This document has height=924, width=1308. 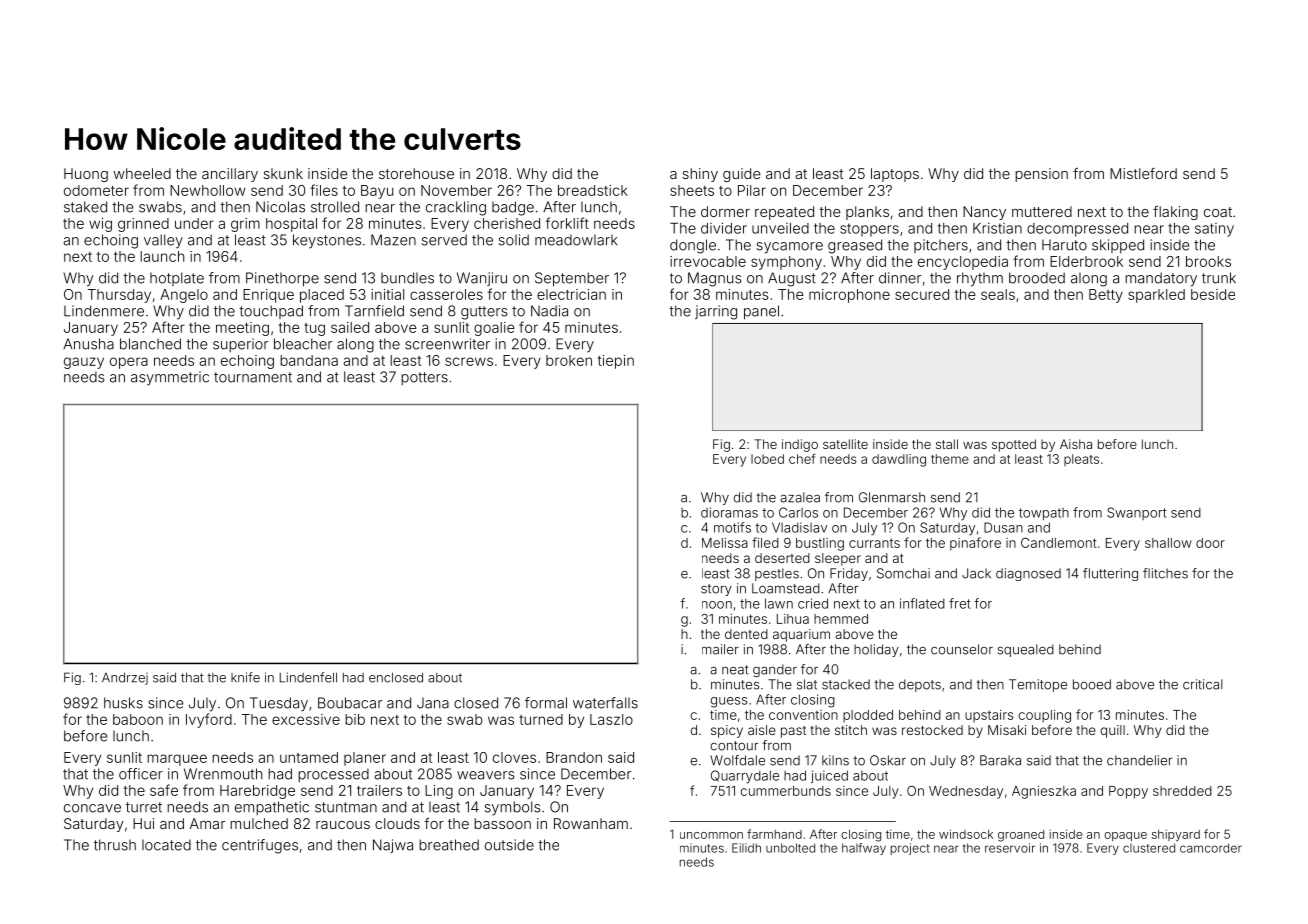 What do you see at coordinates (549, 311) in the document?
I see `Nadia` at bounding box center [549, 311].
